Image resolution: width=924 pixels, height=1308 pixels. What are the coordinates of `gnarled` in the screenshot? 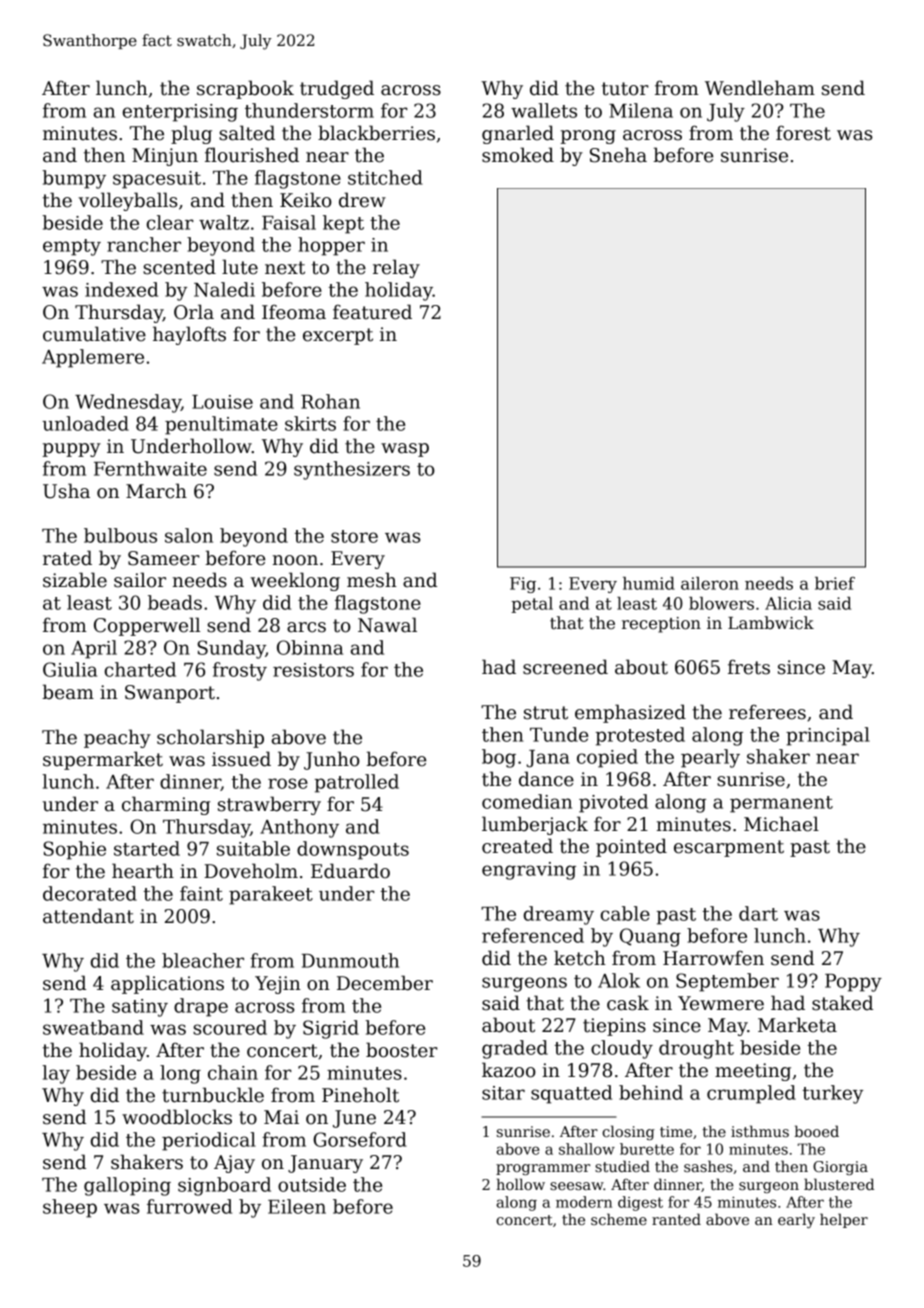 It's located at (518, 134).
